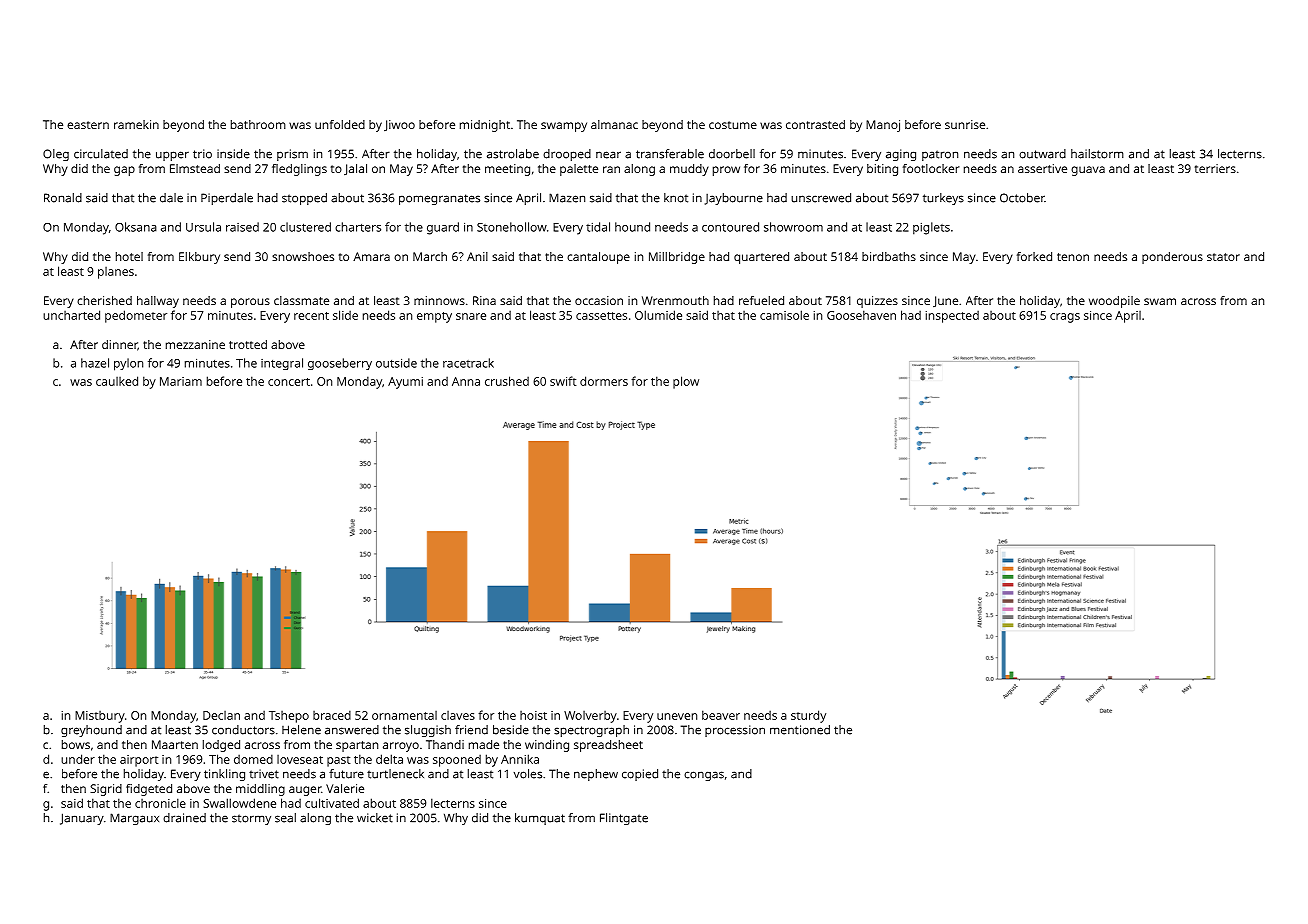 The width and height of the document is (1308, 924). Describe the element at coordinates (88, 125) in the document. I see `eastern` at that location.
